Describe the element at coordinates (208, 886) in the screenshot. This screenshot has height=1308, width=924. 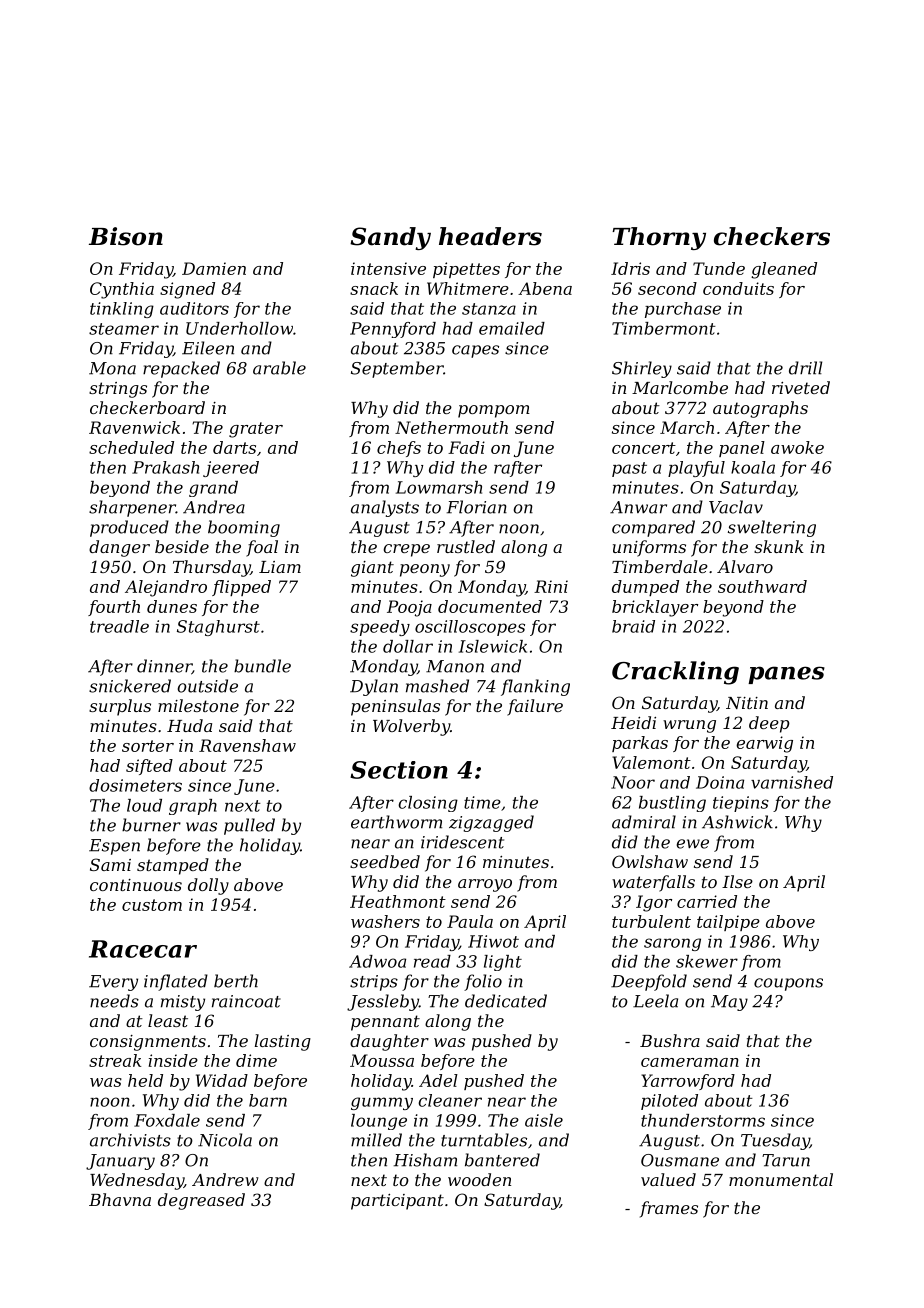
I see `dolly` at that location.
